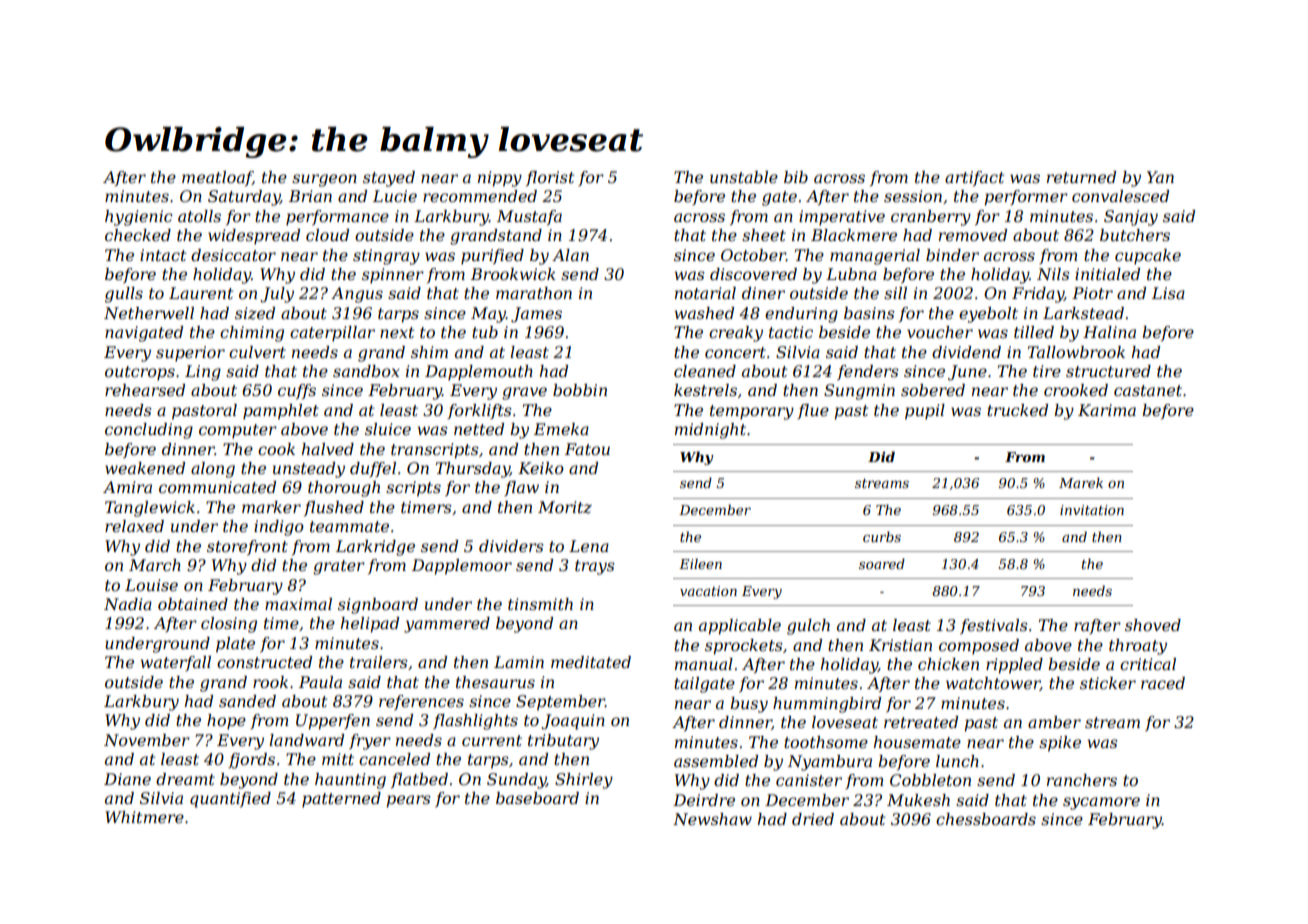  Describe the element at coordinates (1101, 803) in the screenshot. I see `sycamore` at that location.
